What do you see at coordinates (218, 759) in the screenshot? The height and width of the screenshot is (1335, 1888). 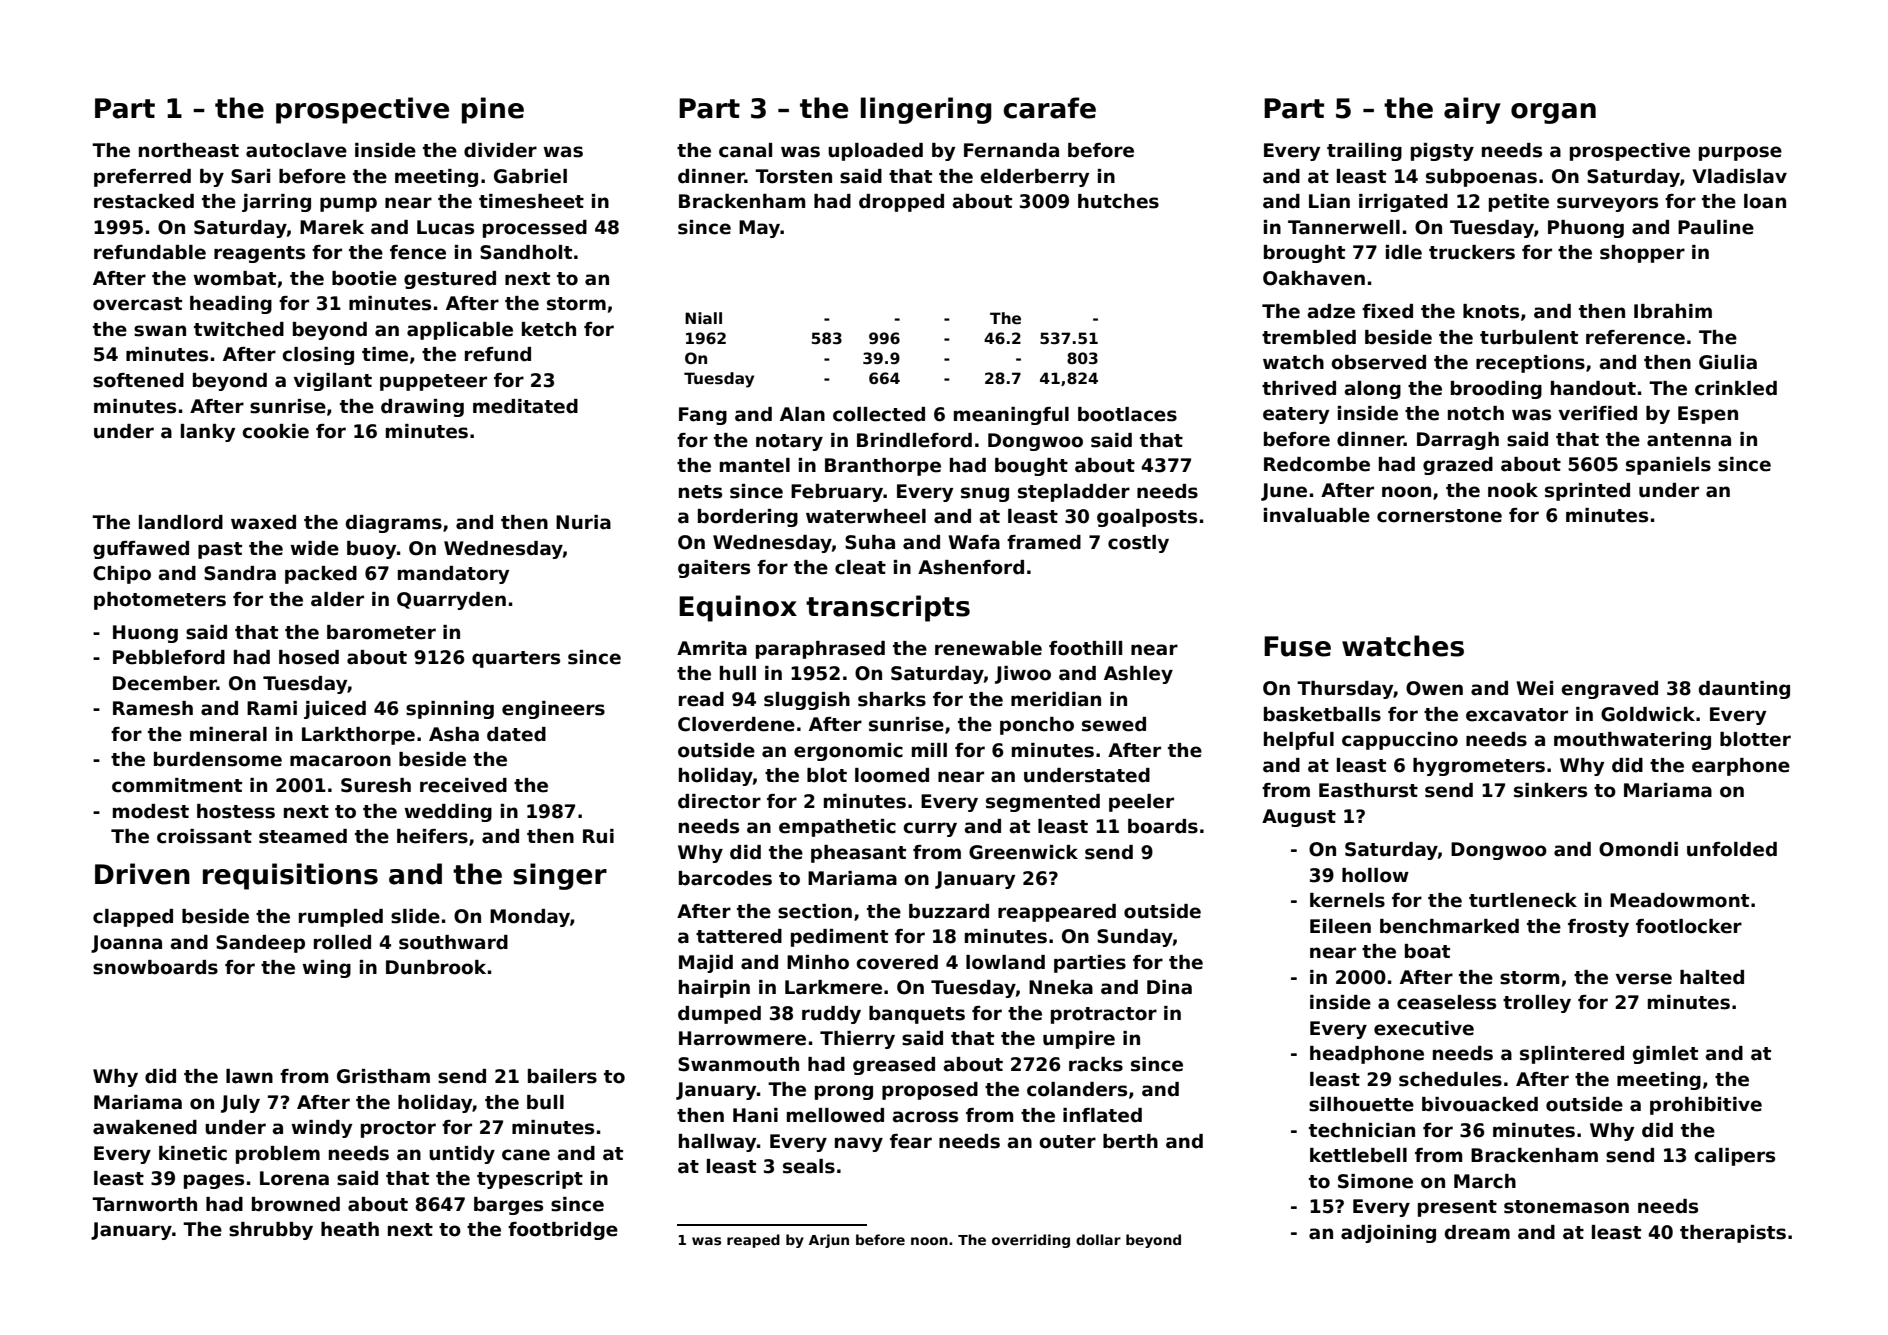 I see `burdensome` at bounding box center [218, 759].
